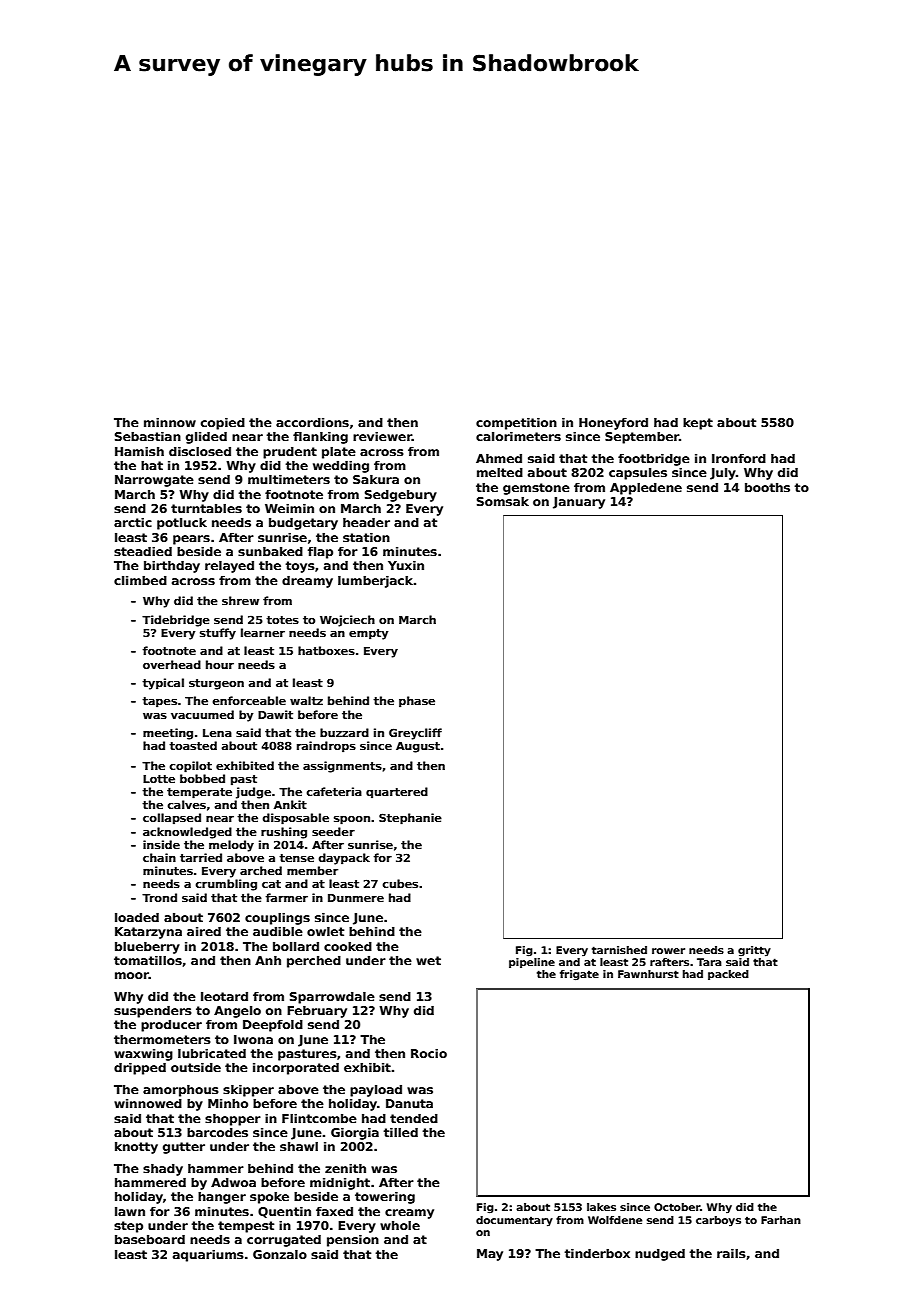 Image resolution: width=924 pixels, height=1308 pixels. Describe the element at coordinates (429, 1053) in the page. I see `Rocio` at that location.
